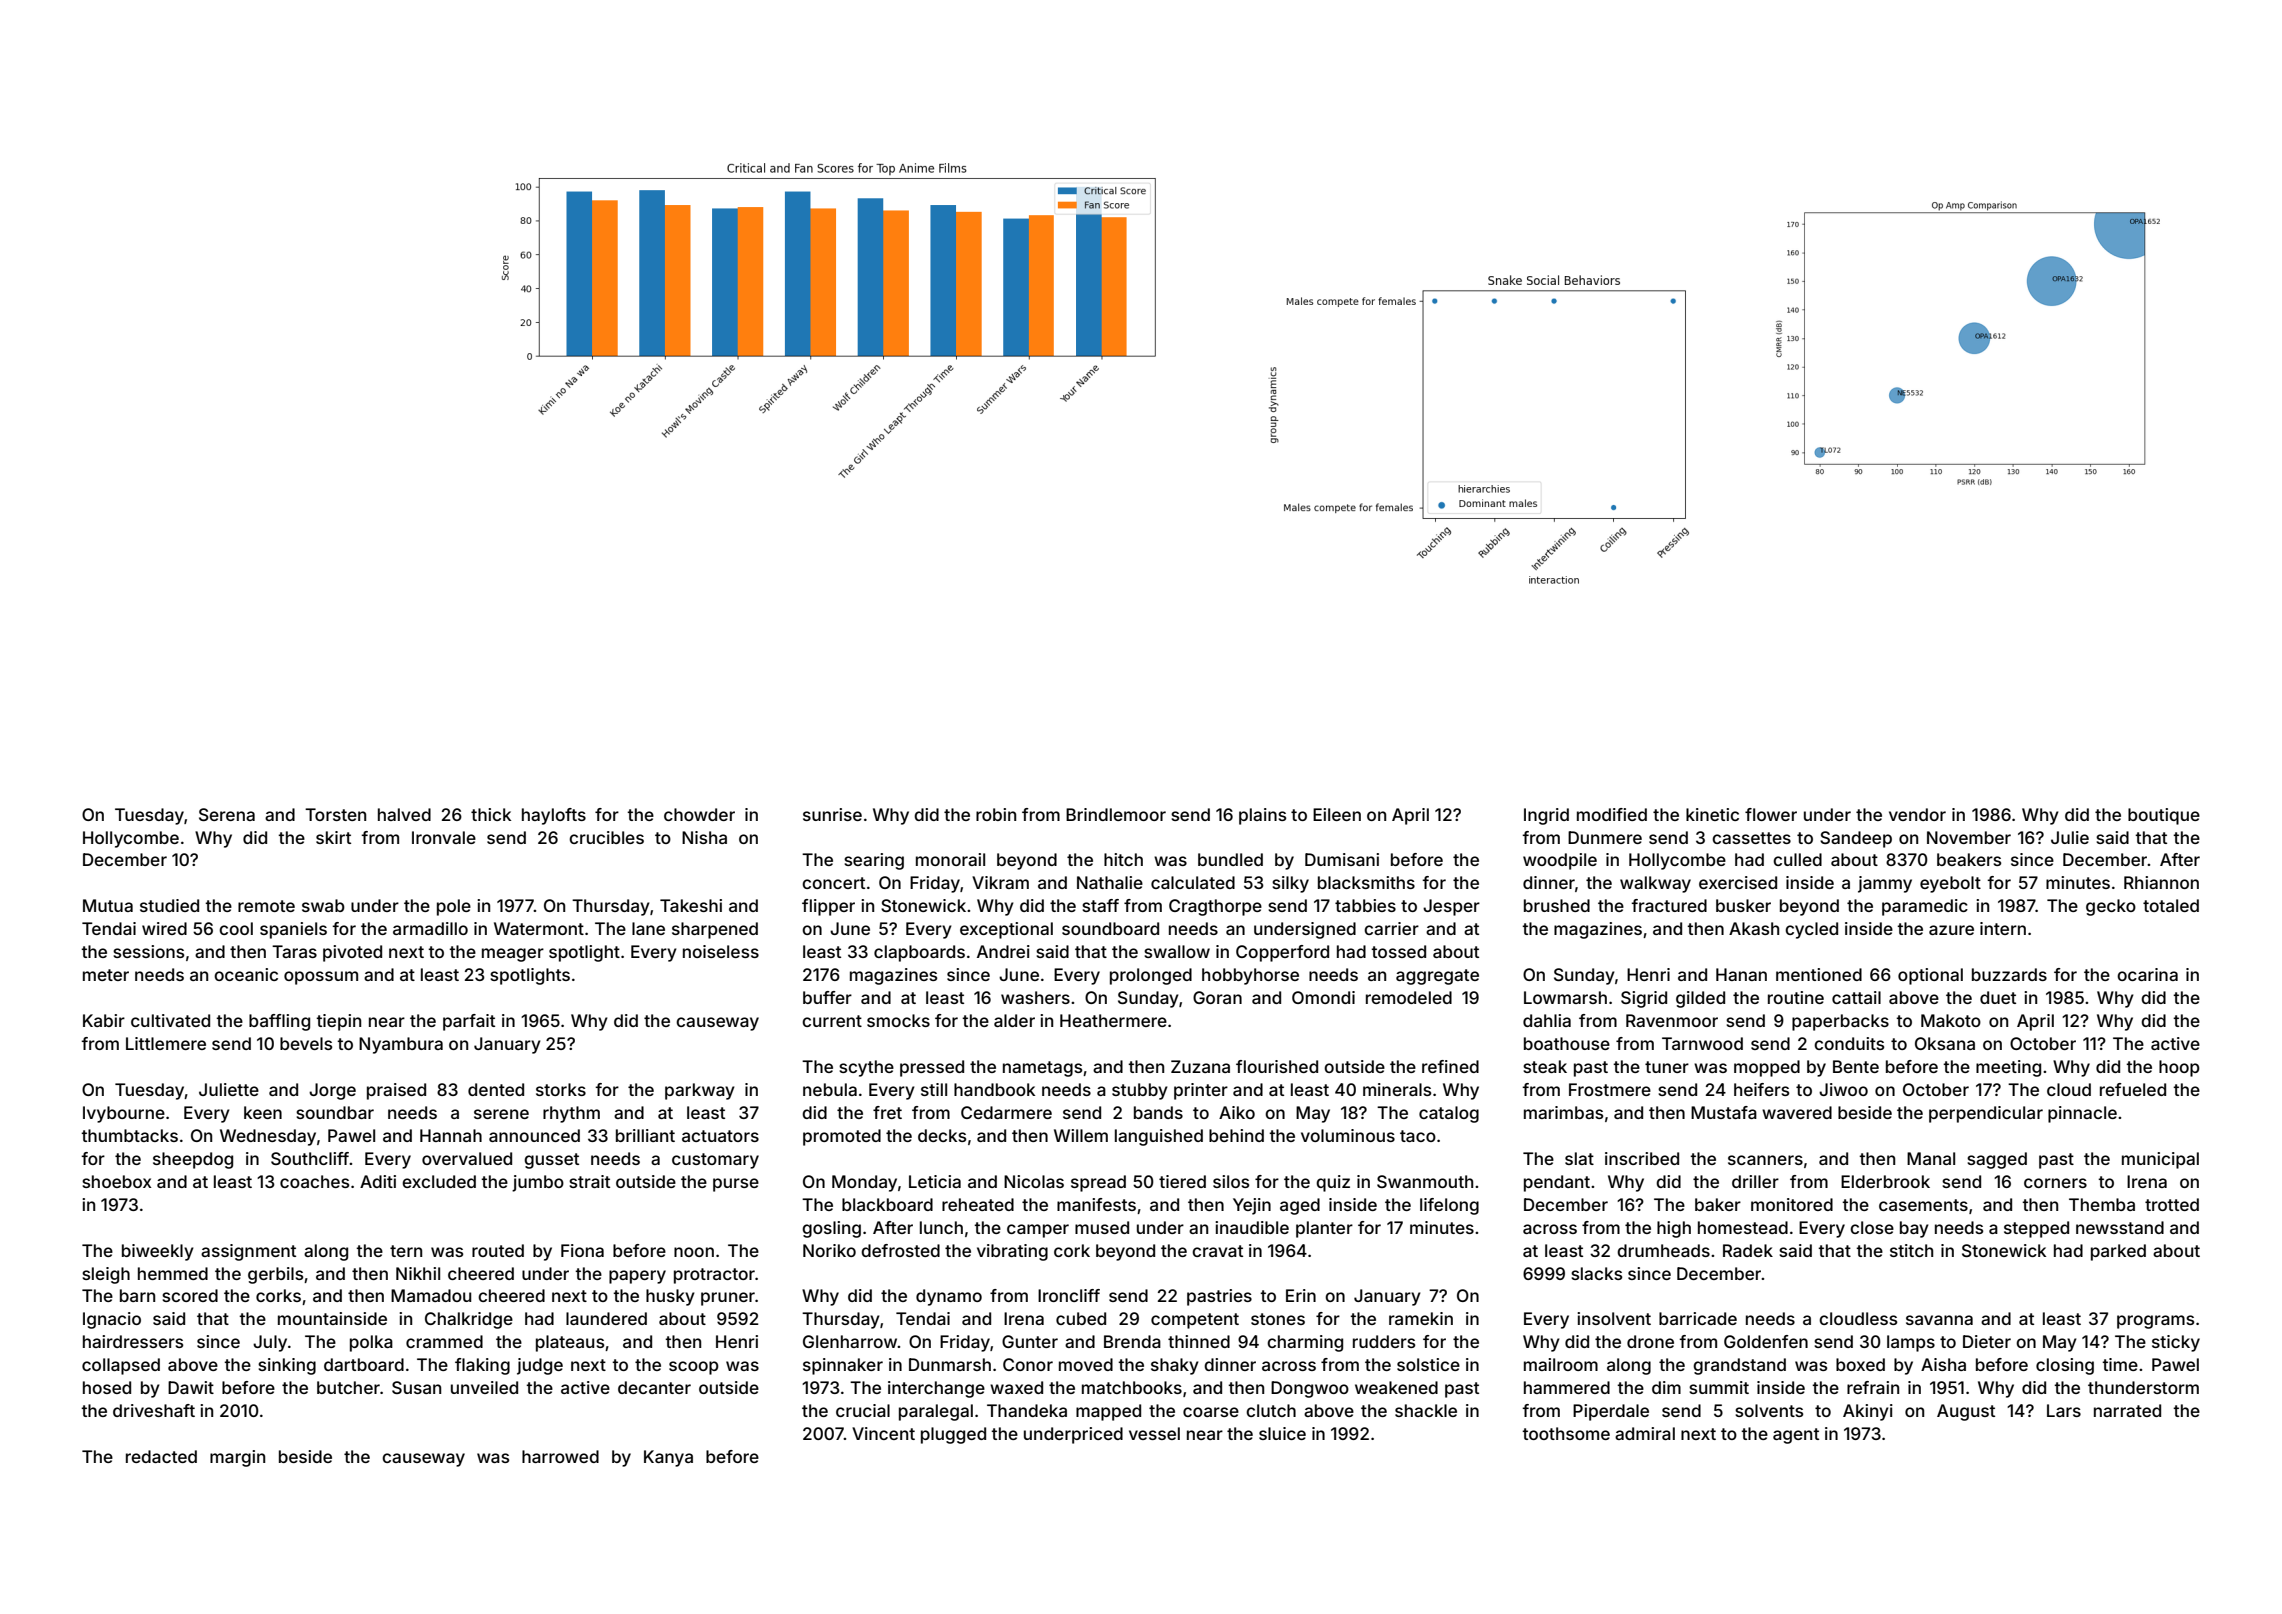 This page has height=1614, width=2282. What do you see at coordinates (694, 1252) in the page?
I see `noon` at bounding box center [694, 1252].
